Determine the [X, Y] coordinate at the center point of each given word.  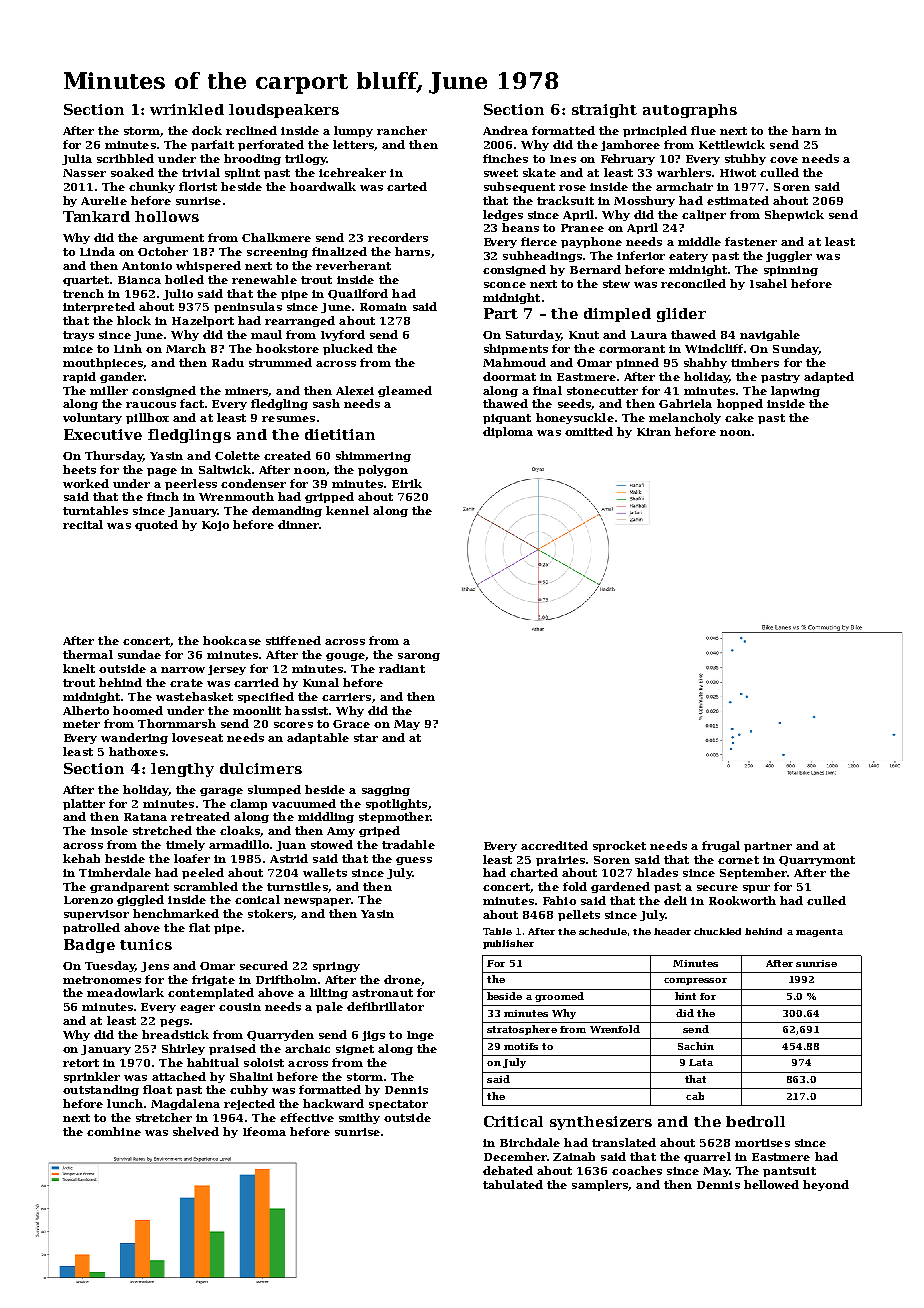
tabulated [513, 1184]
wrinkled [187, 109]
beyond [826, 1185]
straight [604, 111]
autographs [690, 111]
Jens [155, 967]
